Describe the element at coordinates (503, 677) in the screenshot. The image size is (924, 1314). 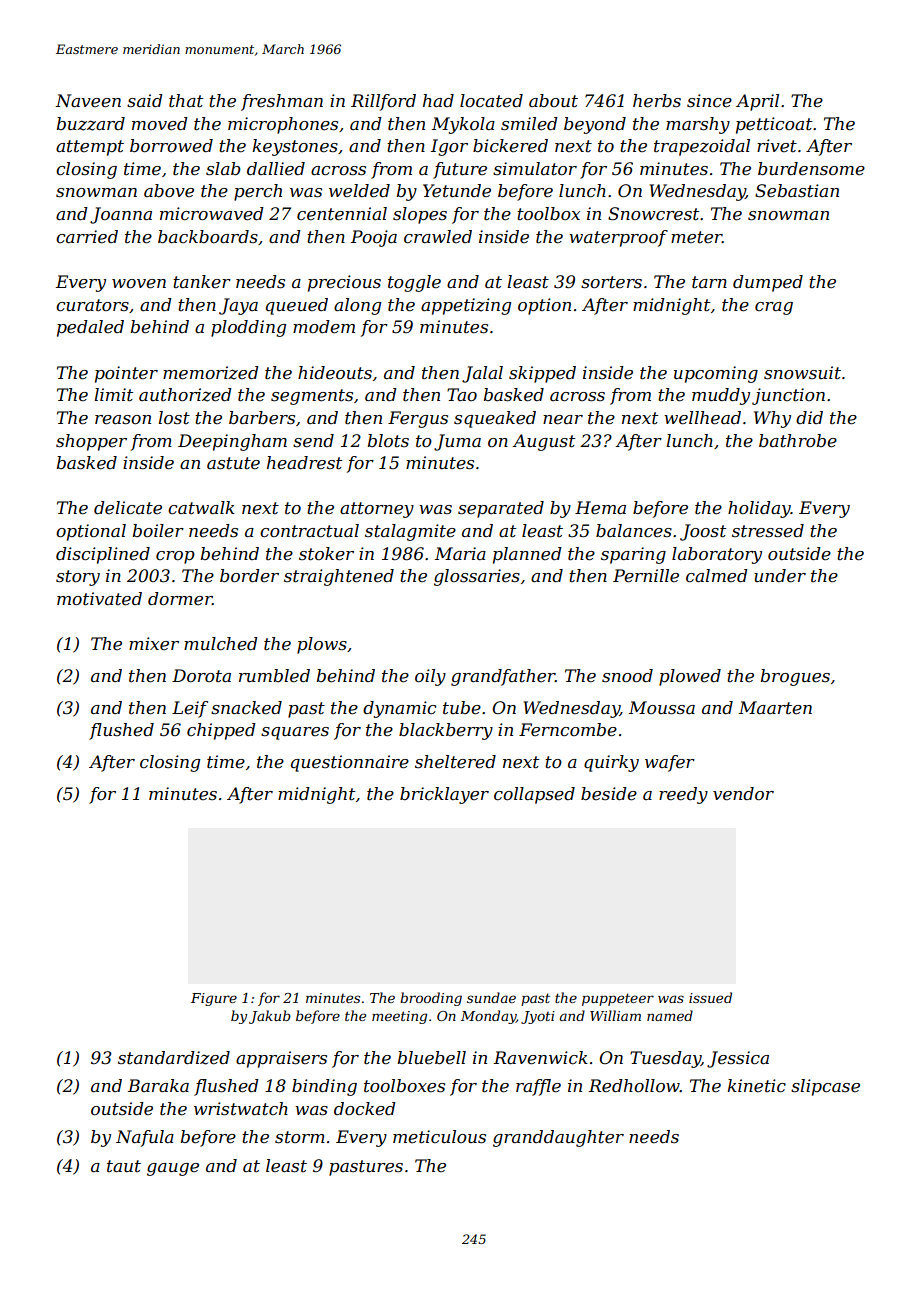
I see `grandfather` at that location.
